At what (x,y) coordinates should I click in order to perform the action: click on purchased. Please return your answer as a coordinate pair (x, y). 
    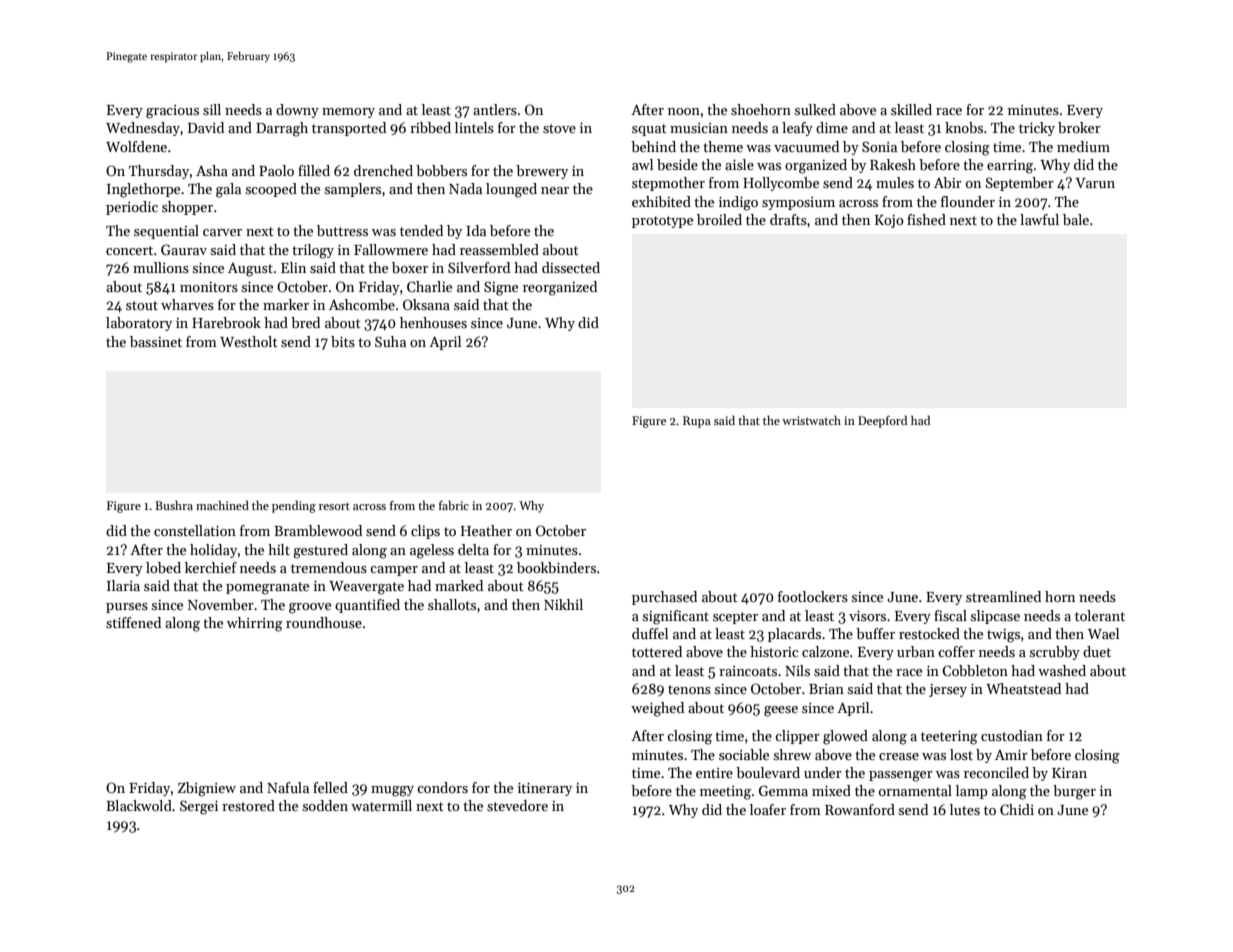
    Looking at the image, I should click on (664, 598).
